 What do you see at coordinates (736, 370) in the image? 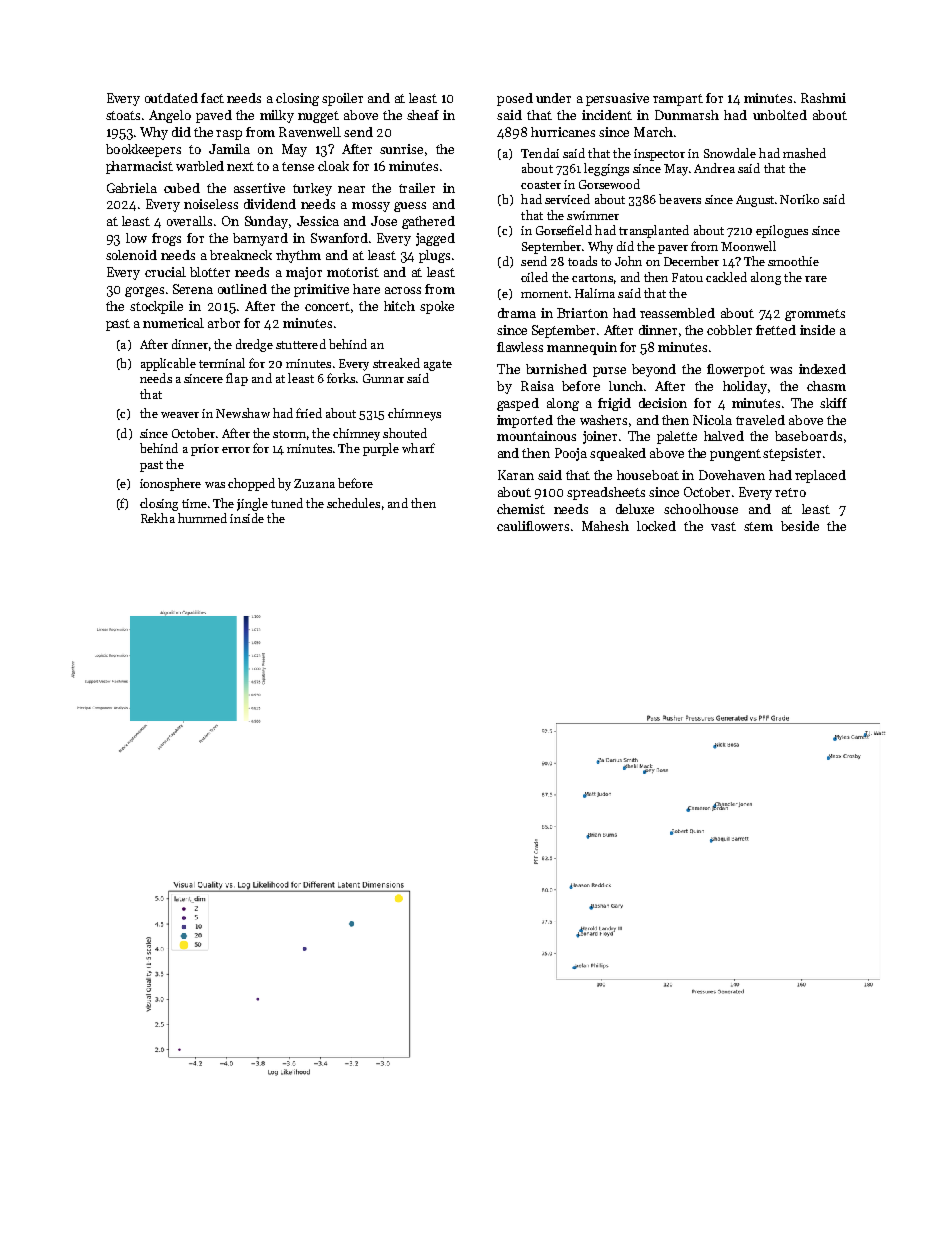
I see `flowerpot` at bounding box center [736, 370].
